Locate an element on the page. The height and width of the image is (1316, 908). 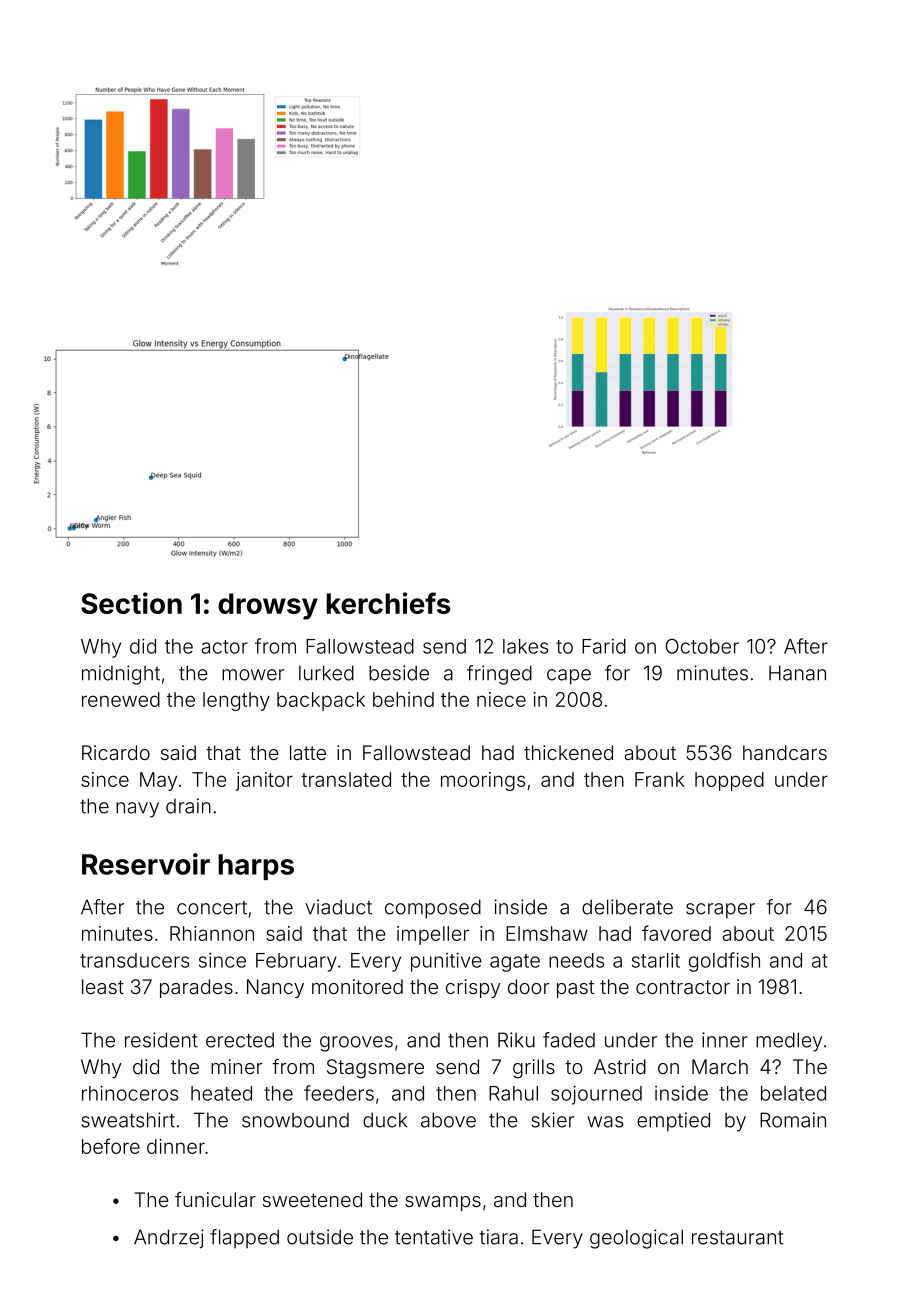
Romain is located at coordinates (793, 1120).
